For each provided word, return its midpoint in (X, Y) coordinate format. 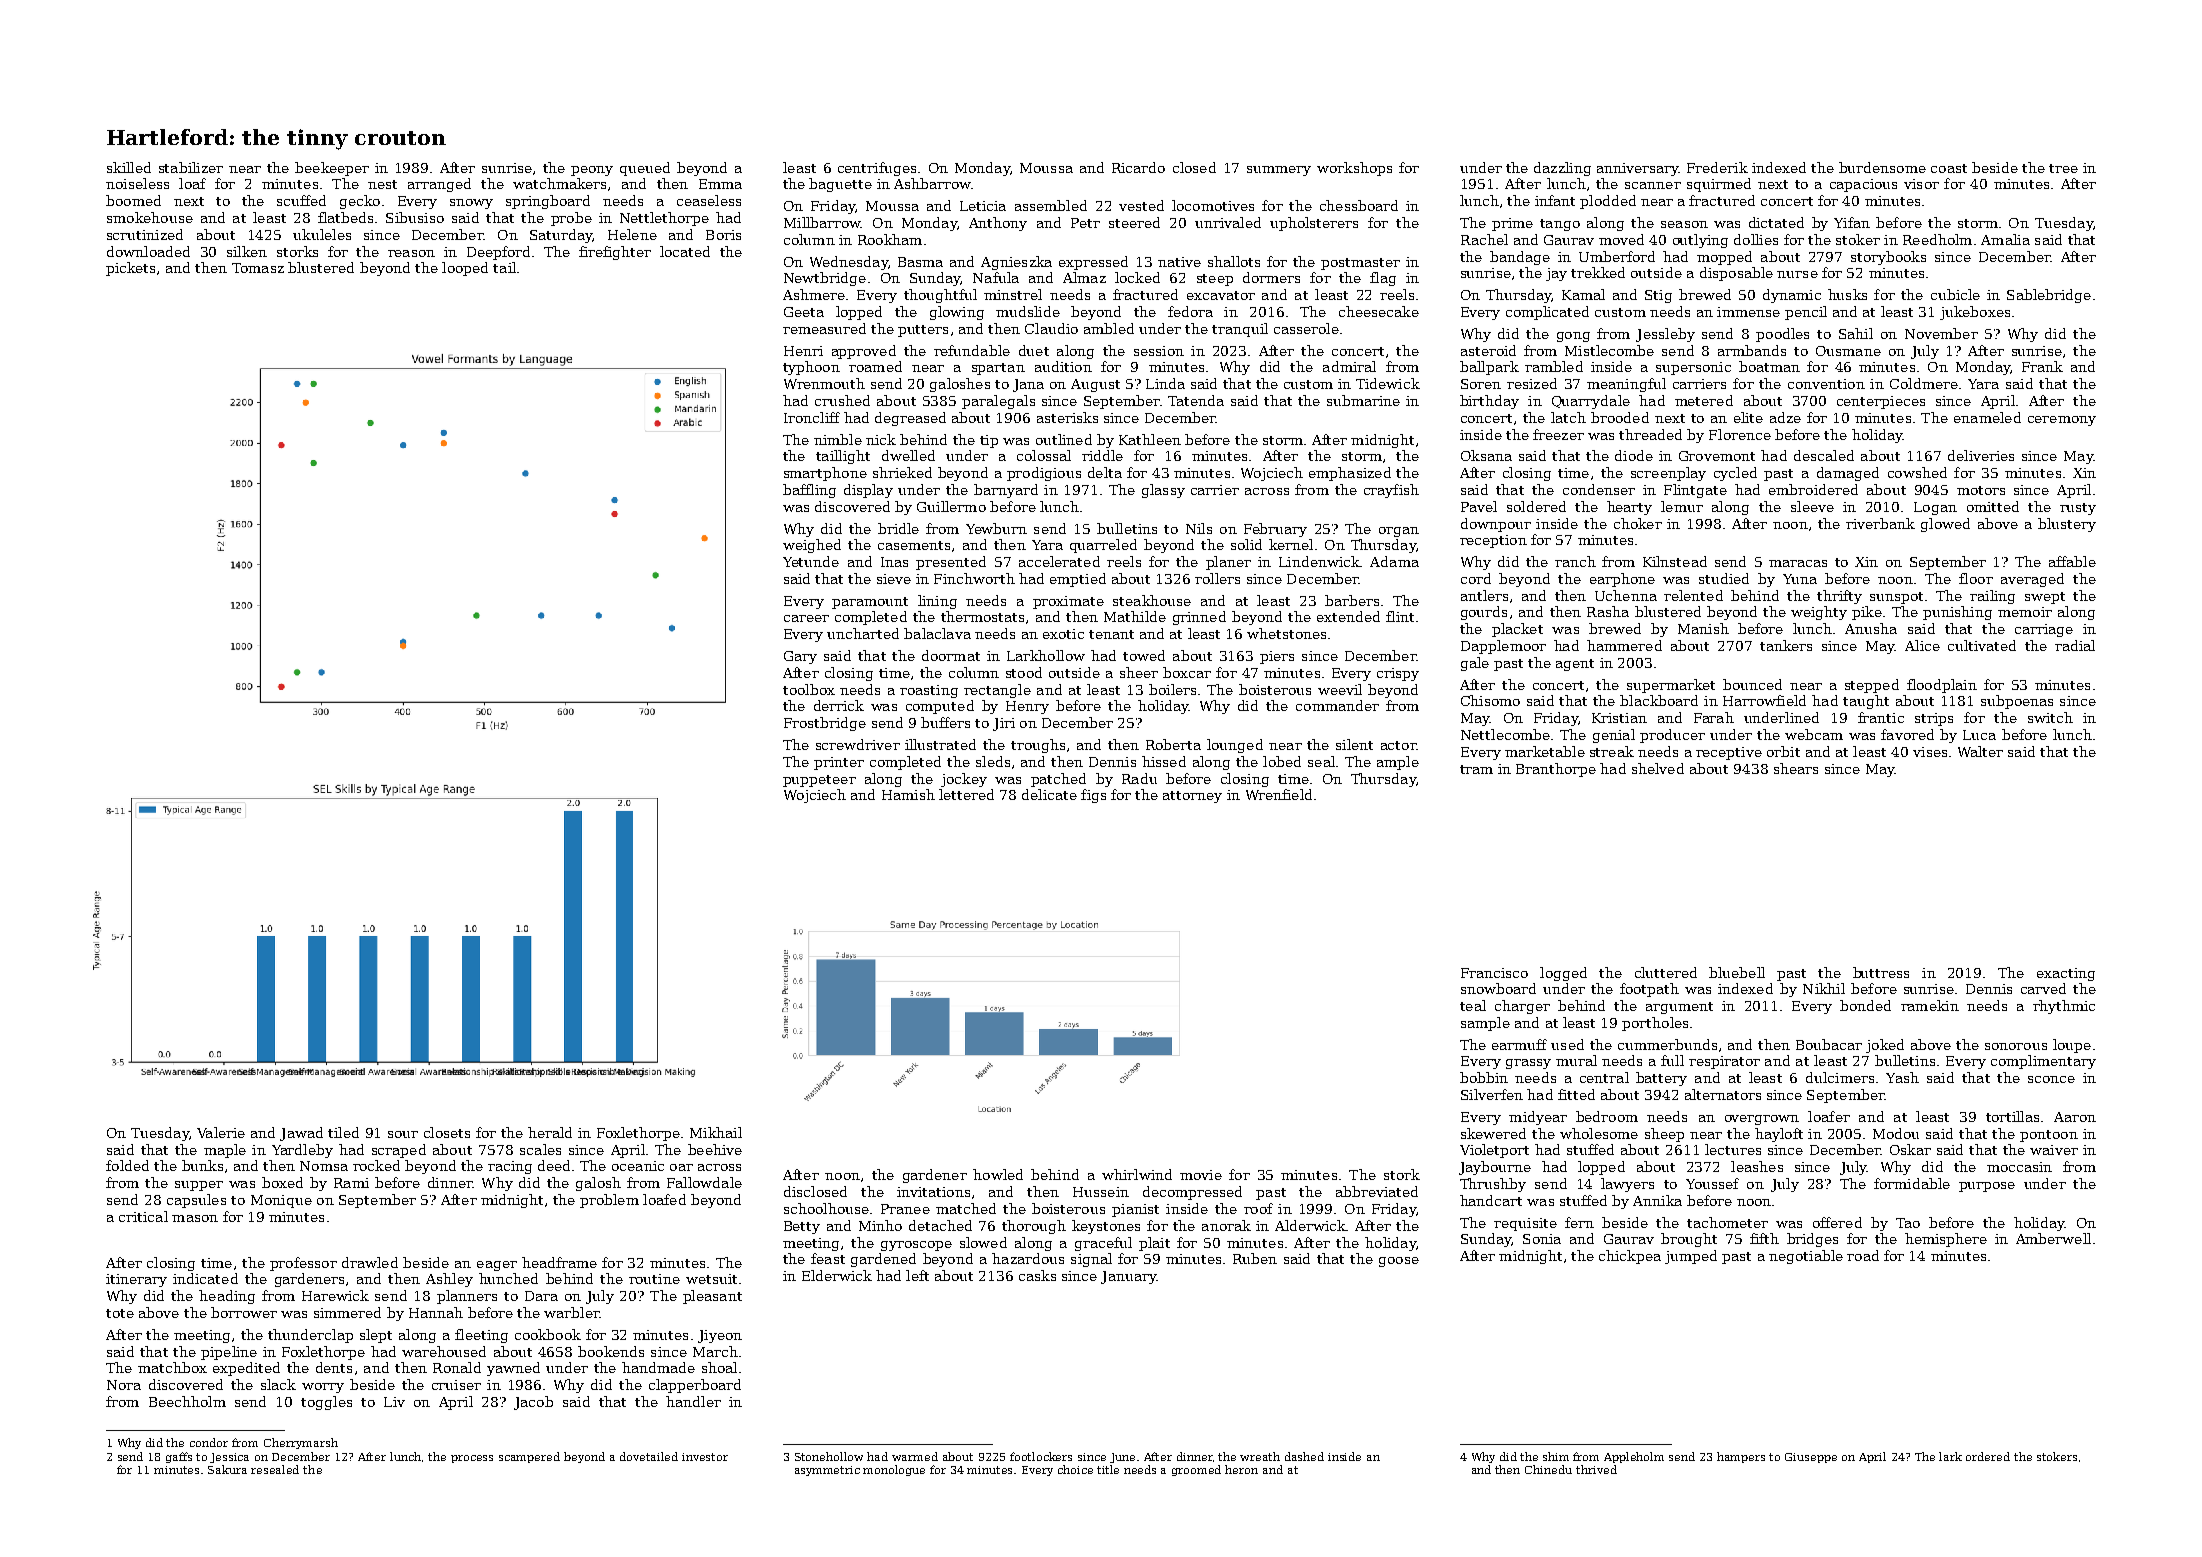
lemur (1682, 506)
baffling (809, 491)
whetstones (1286, 633)
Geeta (804, 312)
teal (1473, 1005)
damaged (1848, 474)
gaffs (179, 1457)
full (1672, 1060)
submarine (1363, 400)
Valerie (221, 1132)
